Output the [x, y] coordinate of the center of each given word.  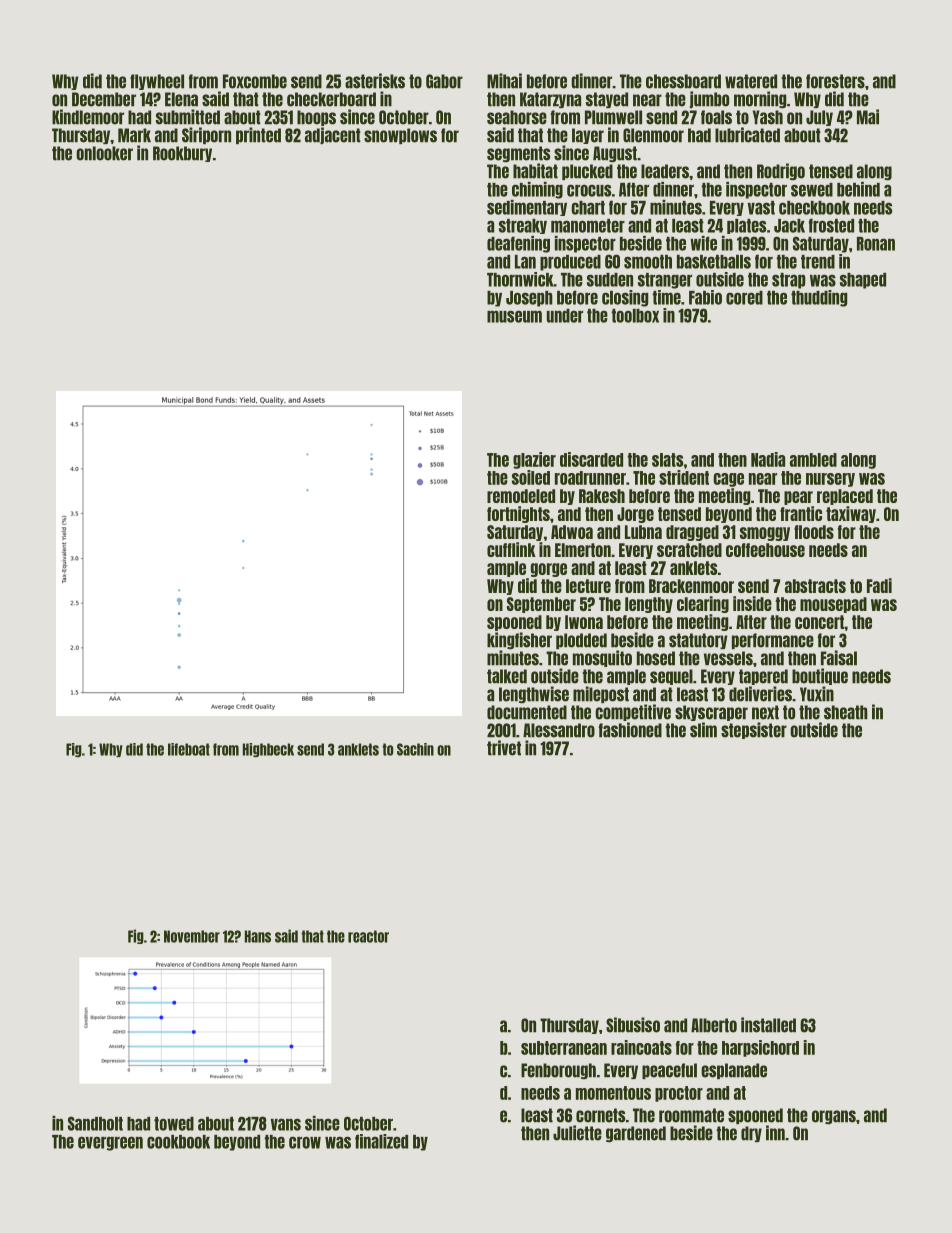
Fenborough [558, 1071]
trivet [504, 748]
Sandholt [95, 1123]
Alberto [714, 1025]
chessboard [683, 81]
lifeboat [189, 749]
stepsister [754, 730]
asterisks [375, 81]
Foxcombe [255, 81]
